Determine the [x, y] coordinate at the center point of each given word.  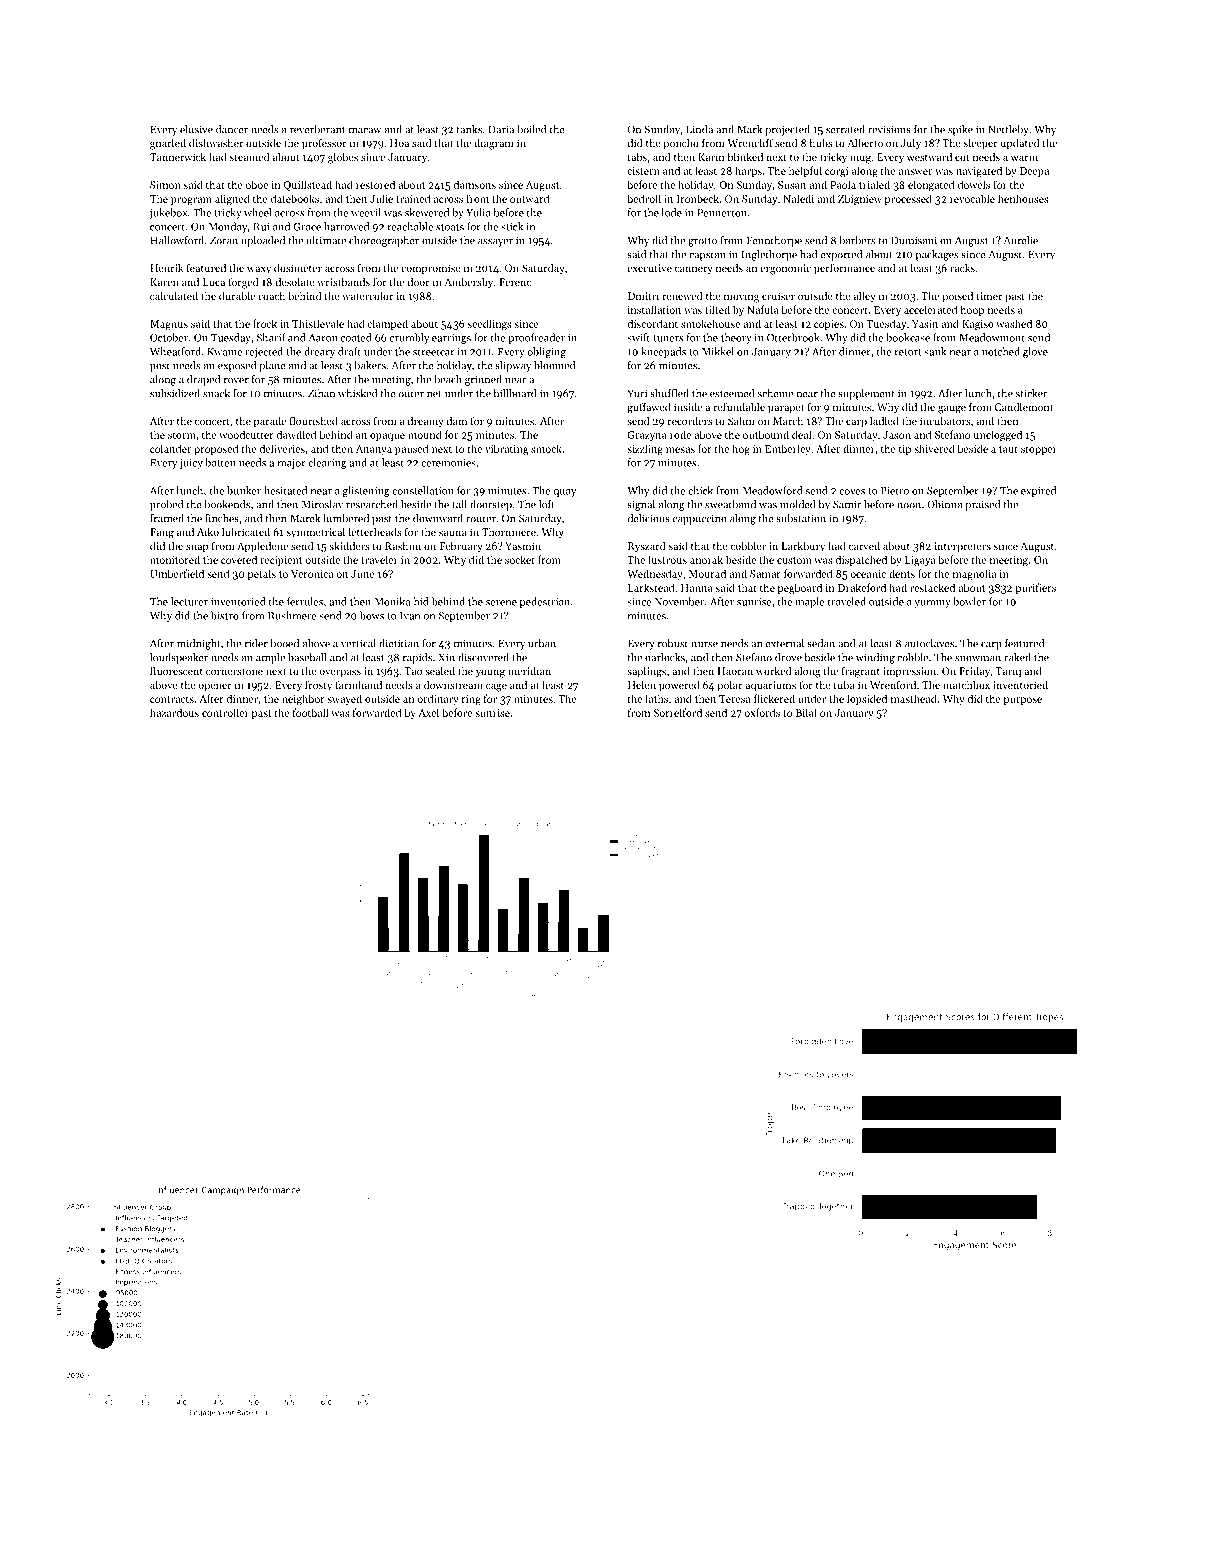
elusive [196, 129]
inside [688, 407]
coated [356, 337]
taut [1008, 449]
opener [215, 687]
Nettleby [1008, 130]
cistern [643, 171]
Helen [642, 685]
